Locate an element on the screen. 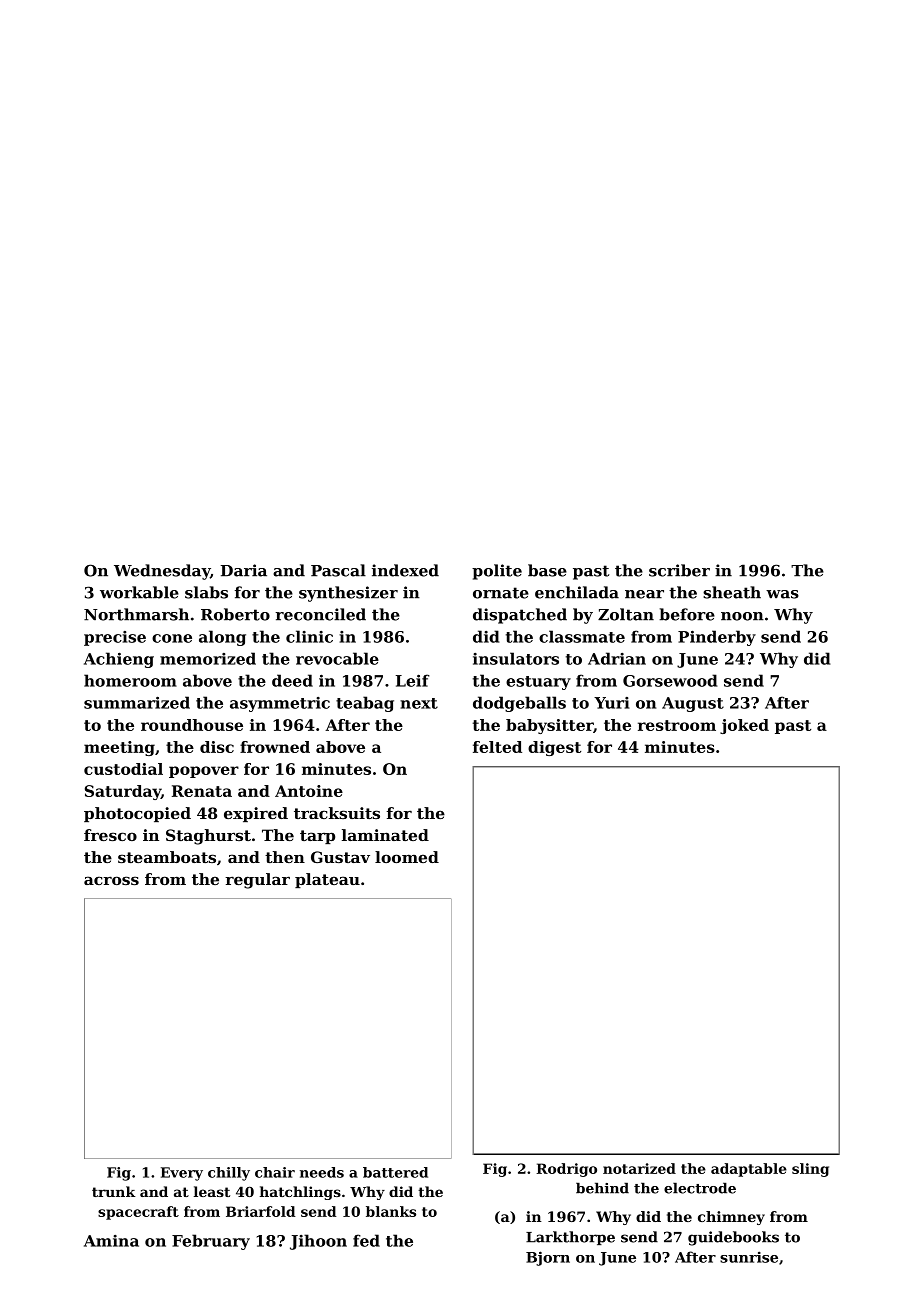  base is located at coordinates (547, 570).
